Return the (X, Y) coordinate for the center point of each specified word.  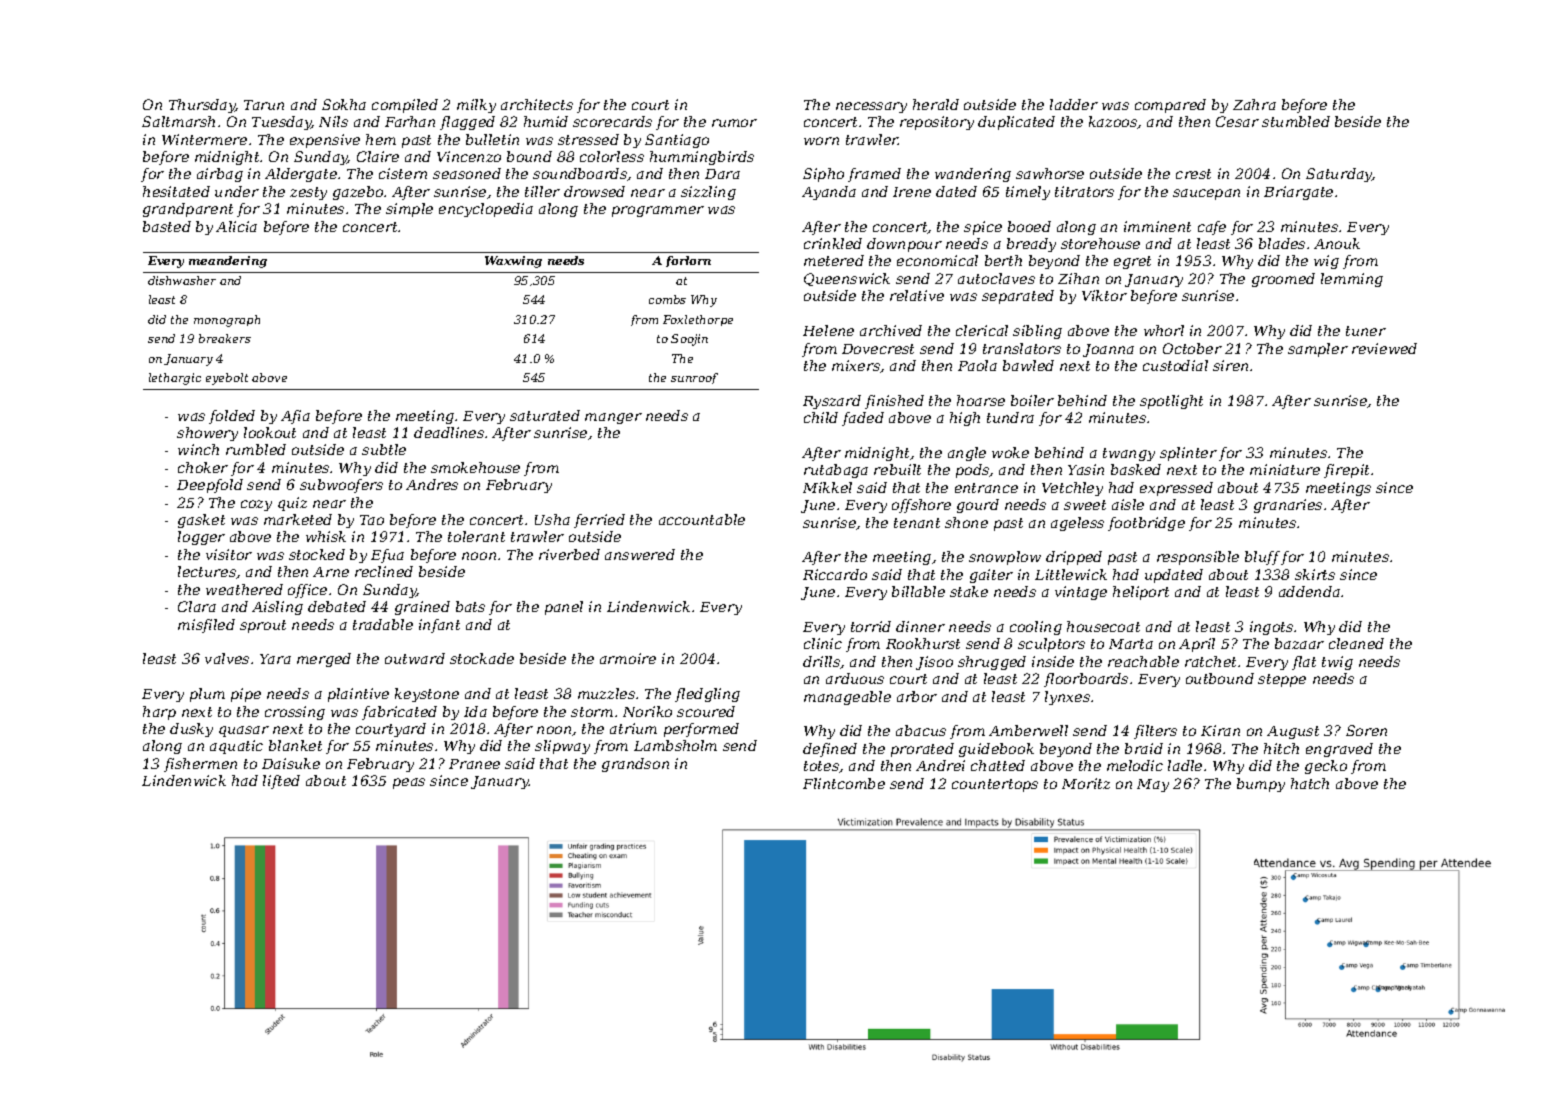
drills (821, 661)
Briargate (1298, 193)
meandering (228, 262)
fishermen (200, 765)
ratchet (1210, 661)
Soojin (689, 340)
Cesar (1237, 121)
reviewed (1384, 348)
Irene (912, 192)
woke (1010, 452)
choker (203, 467)
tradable (383, 624)
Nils (333, 121)
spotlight (1171, 402)
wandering (973, 175)
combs (667, 299)
